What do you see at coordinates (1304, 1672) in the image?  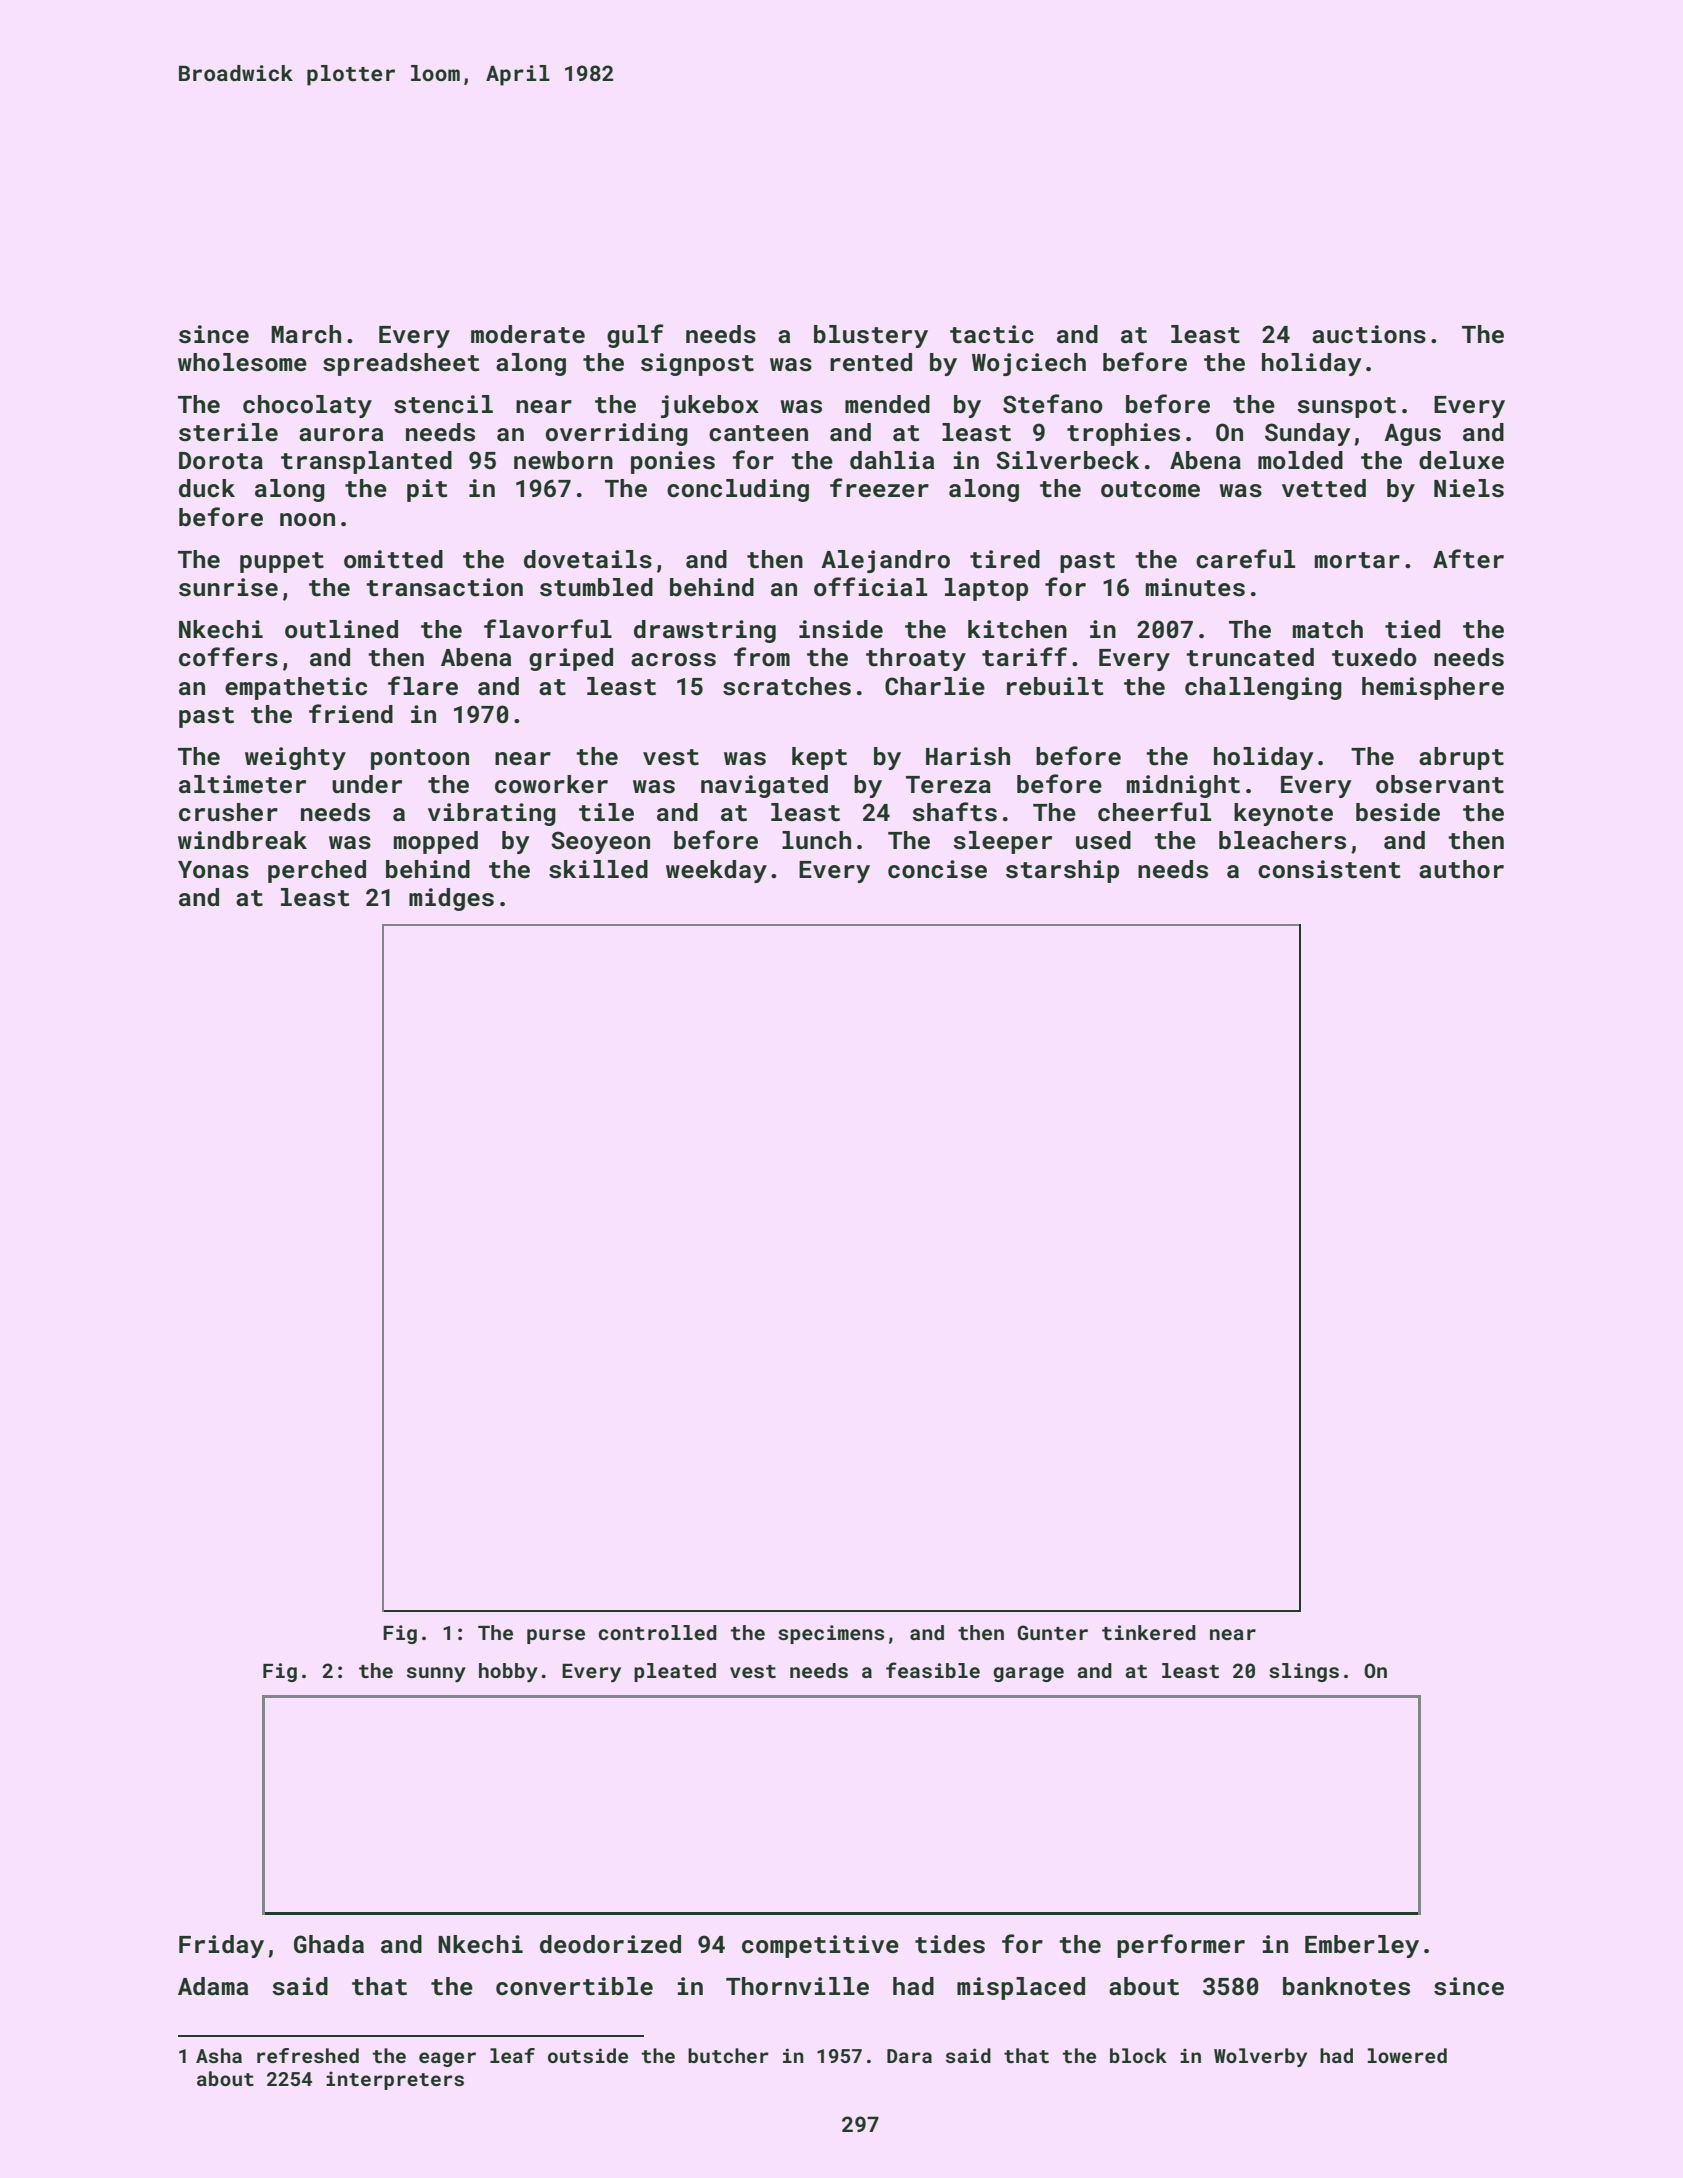 I see `slings` at bounding box center [1304, 1672].
